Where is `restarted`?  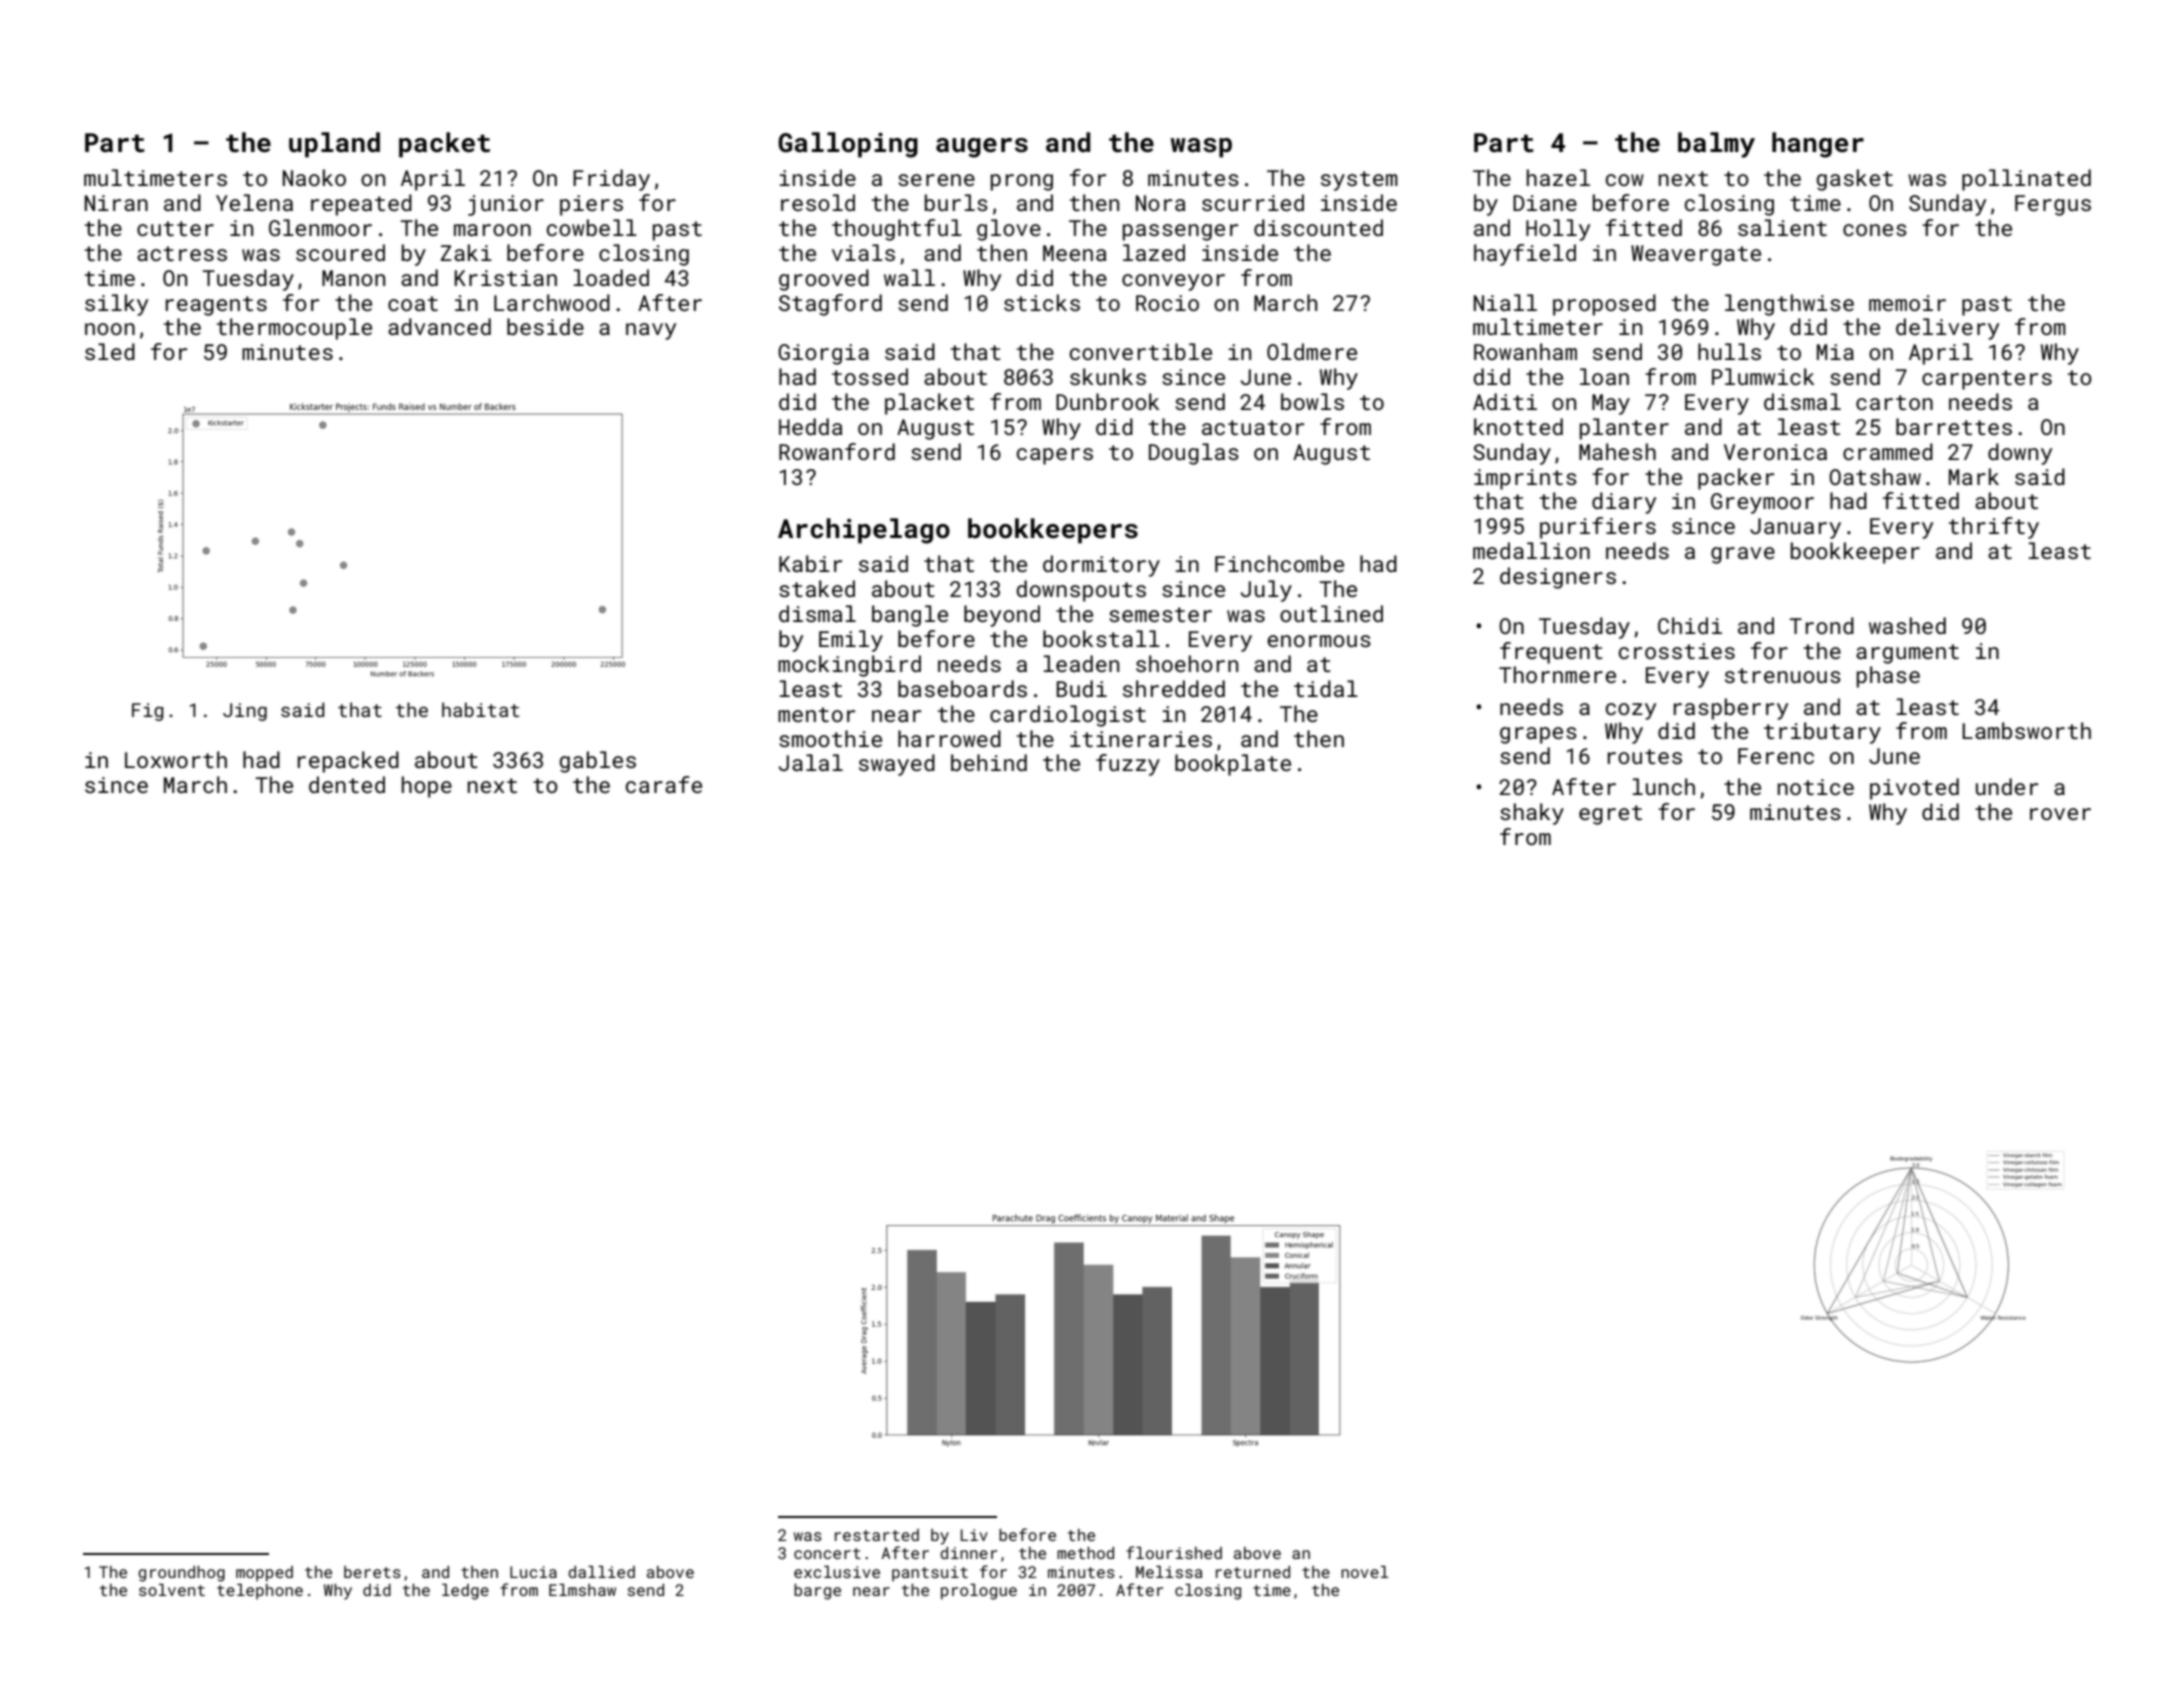
restarted is located at coordinates (877, 1535).
